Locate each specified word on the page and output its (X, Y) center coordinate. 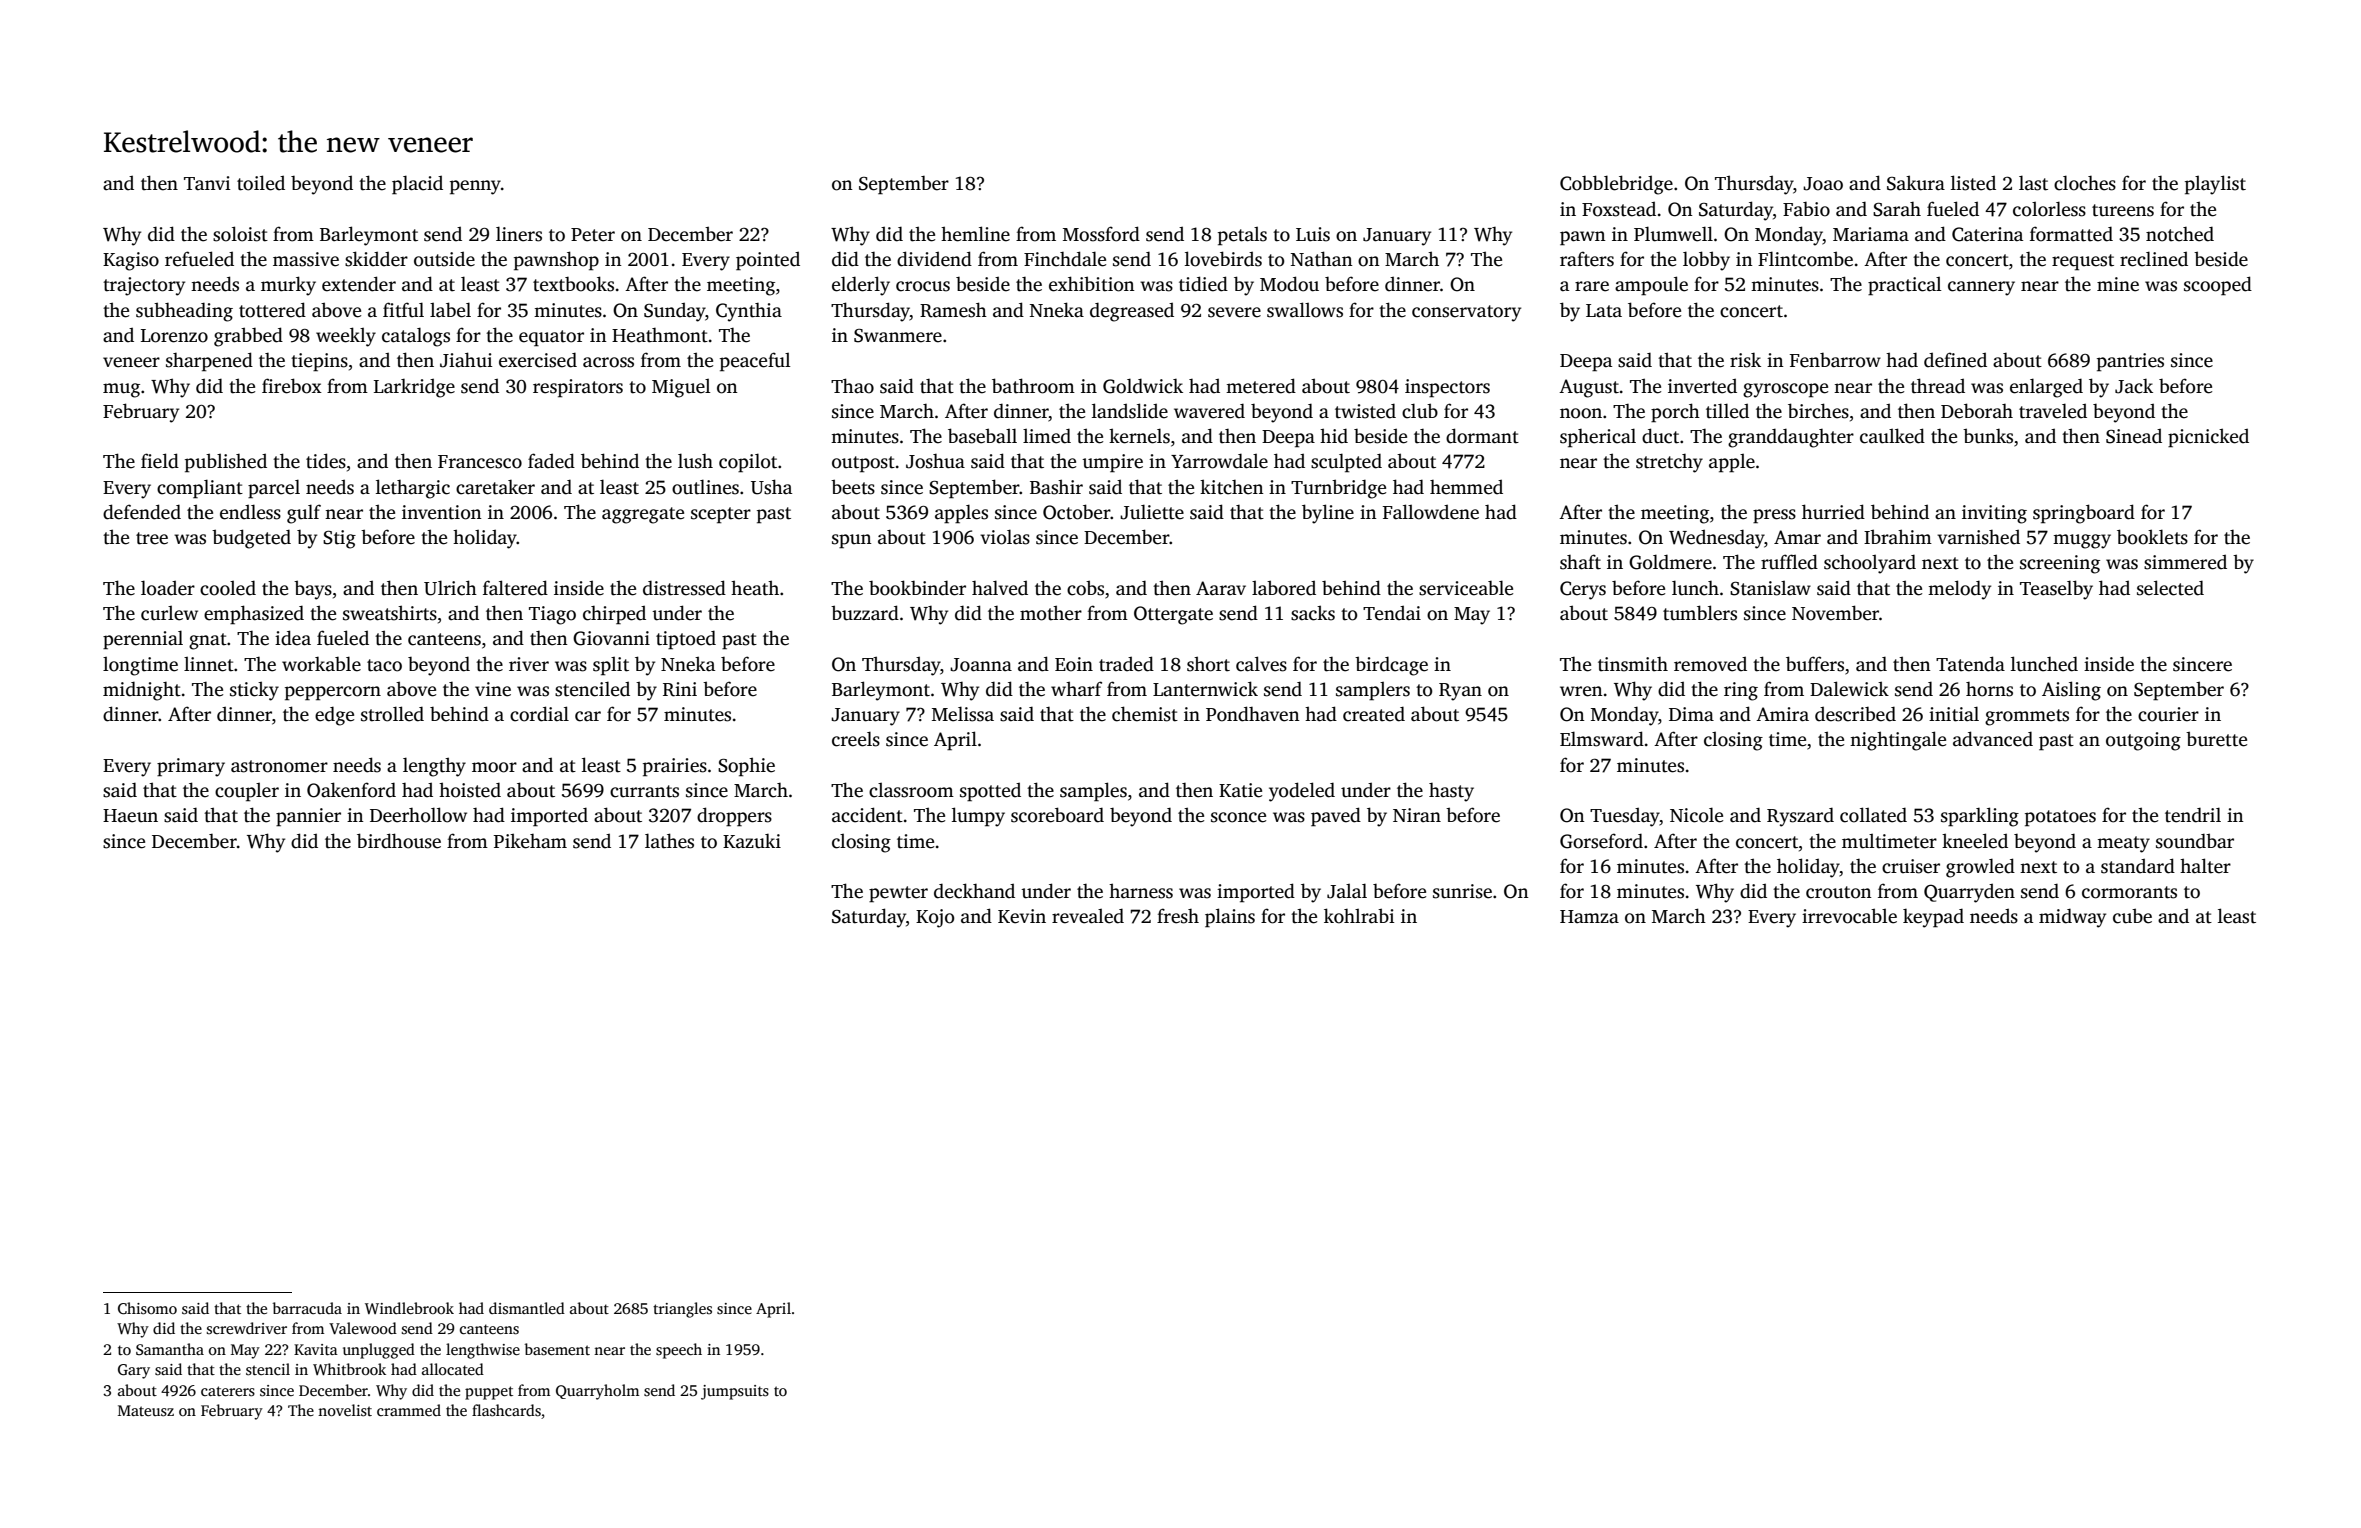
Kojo (935, 918)
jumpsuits (735, 1392)
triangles (682, 1310)
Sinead (2134, 436)
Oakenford (351, 790)
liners (519, 234)
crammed (409, 1410)
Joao (1823, 184)
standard (2138, 866)
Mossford (1101, 234)
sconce (1238, 817)
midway (2072, 918)
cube (2132, 916)
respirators (578, 388)
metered (1261, 386)
